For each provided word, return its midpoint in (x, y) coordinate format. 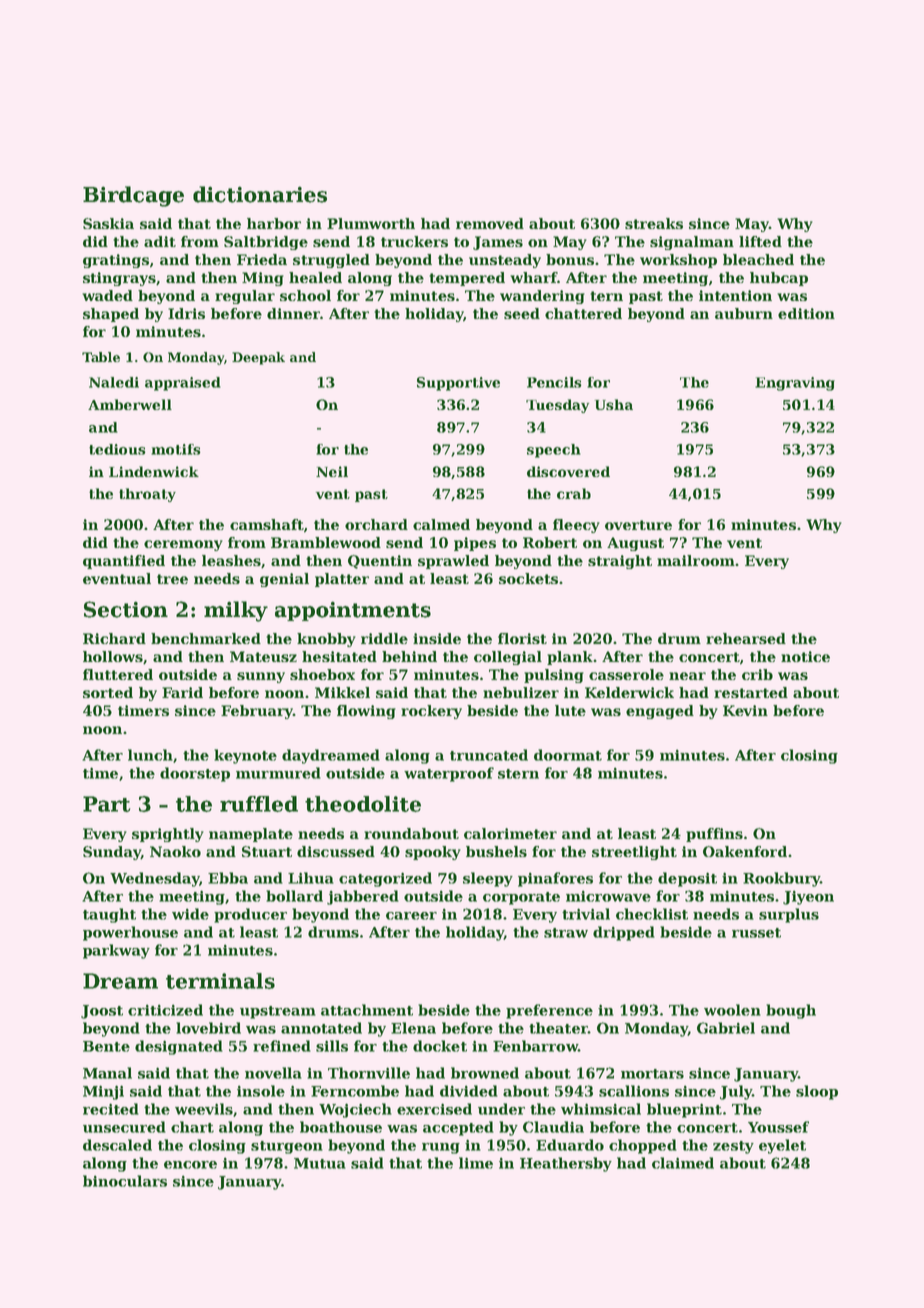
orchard (376, 524)
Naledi (114, 382)
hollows (113, 656)
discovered (568, 471)
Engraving (795, 384)
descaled (117, 1145)
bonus (570, 259)
